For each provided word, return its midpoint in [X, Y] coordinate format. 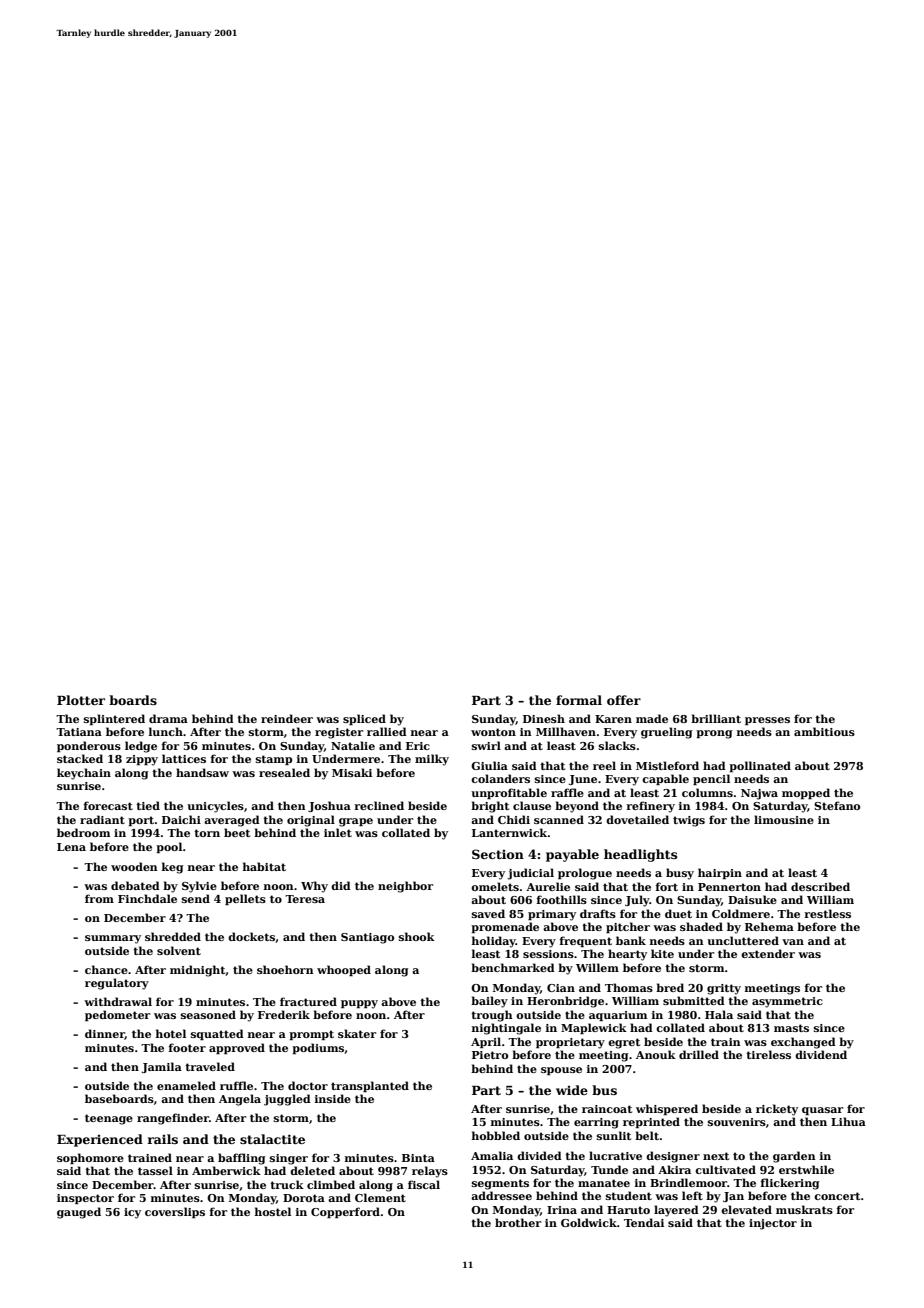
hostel [273, 1211]
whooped [344, 970]
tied [148, 805]
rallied [387, 731]
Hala [719, 1014]
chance [106, 969]
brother [518, 1222]
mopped [806, 793]
